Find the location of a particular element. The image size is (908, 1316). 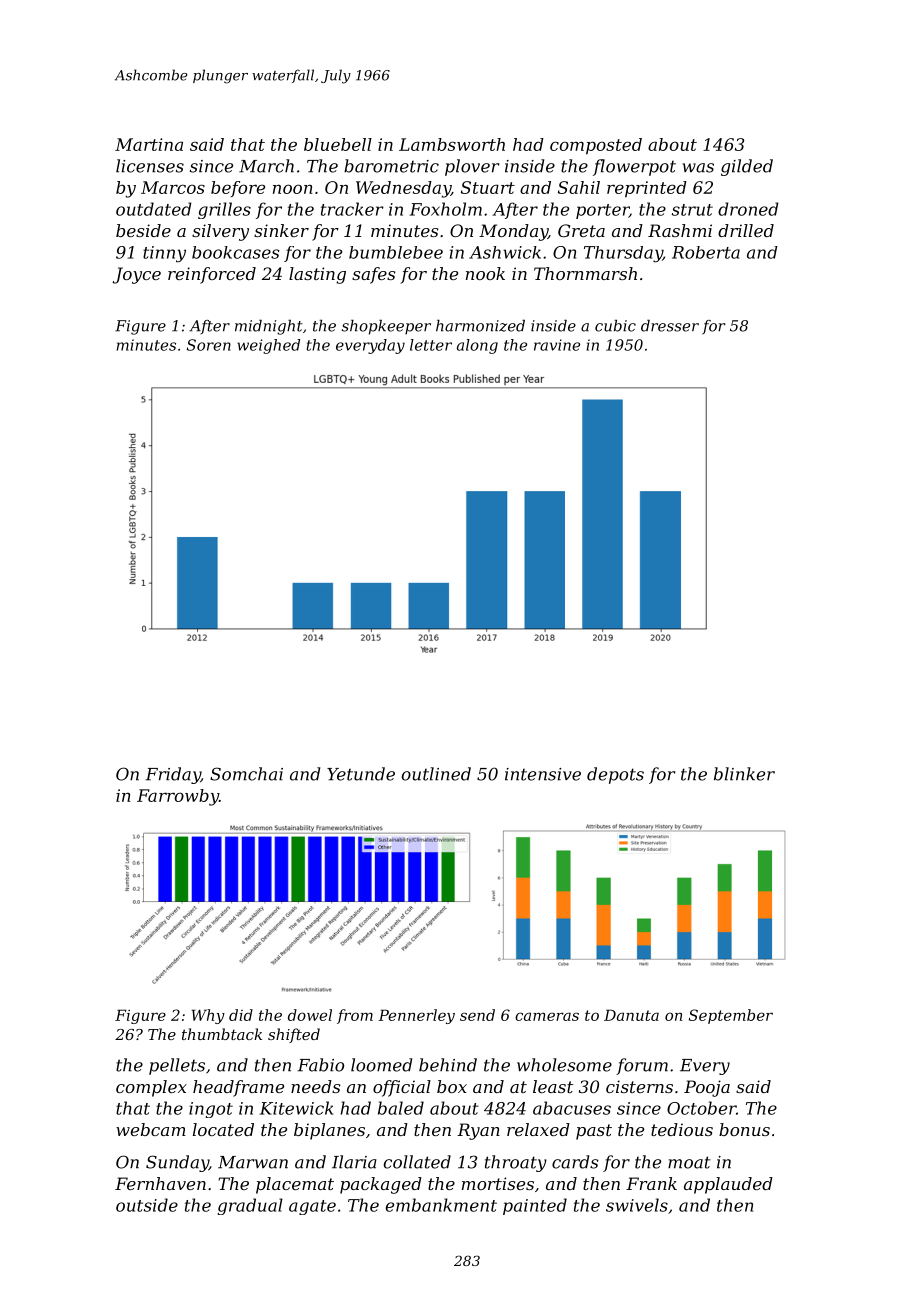

collated is located at coordinates (417, 1162).
